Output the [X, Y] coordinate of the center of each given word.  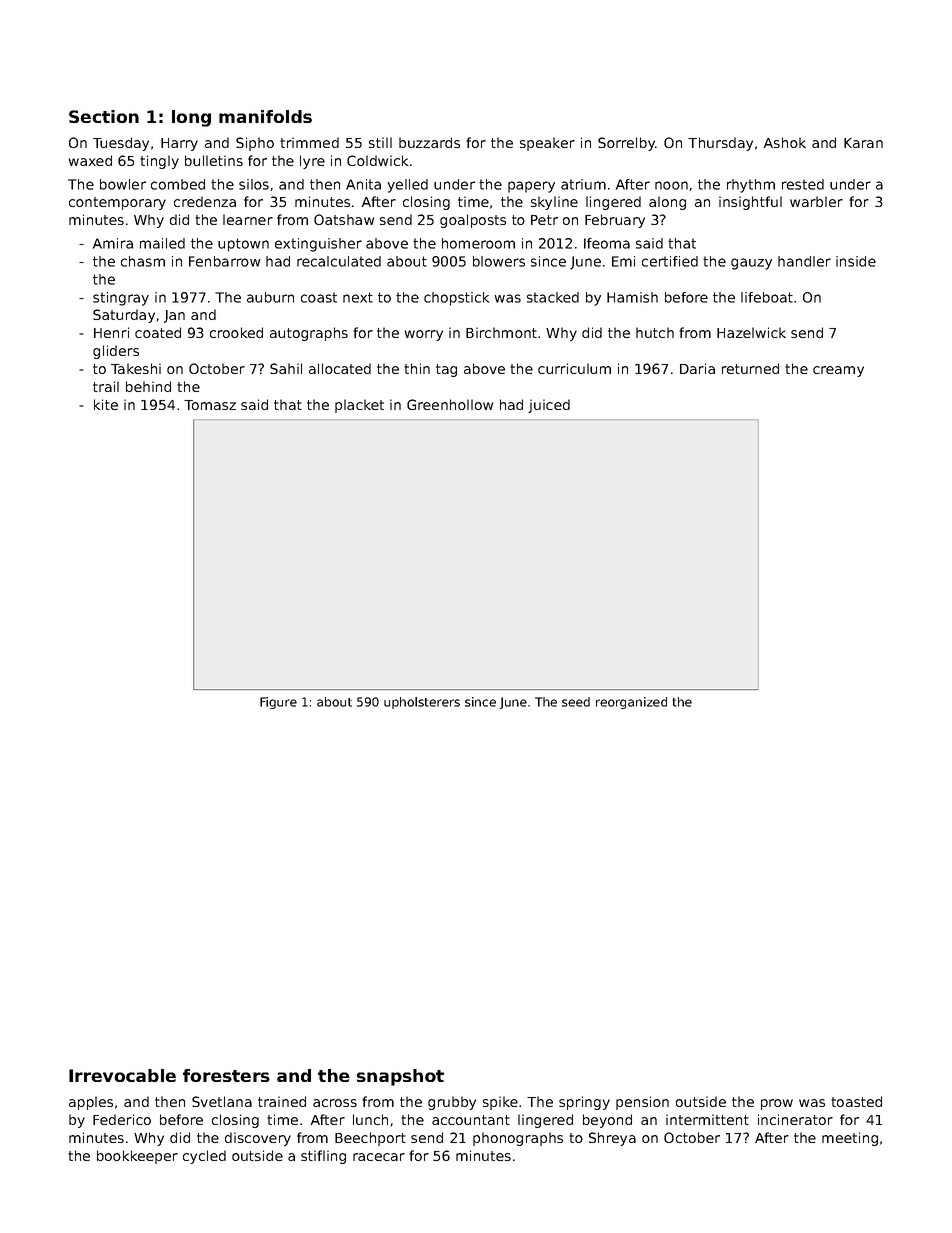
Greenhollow [450, 404]
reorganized [631, 703]
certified [670, 261]
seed [576, 702]
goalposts [473, 221]
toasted [856, 1101]
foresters [226, 1075]
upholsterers [422, 703]
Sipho [255, 144]
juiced [549, 406]
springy [584, 1103]
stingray [121, 299]
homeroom [478, 243]
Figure [278, 703]
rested [803, 184]
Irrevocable [122, 1075]
